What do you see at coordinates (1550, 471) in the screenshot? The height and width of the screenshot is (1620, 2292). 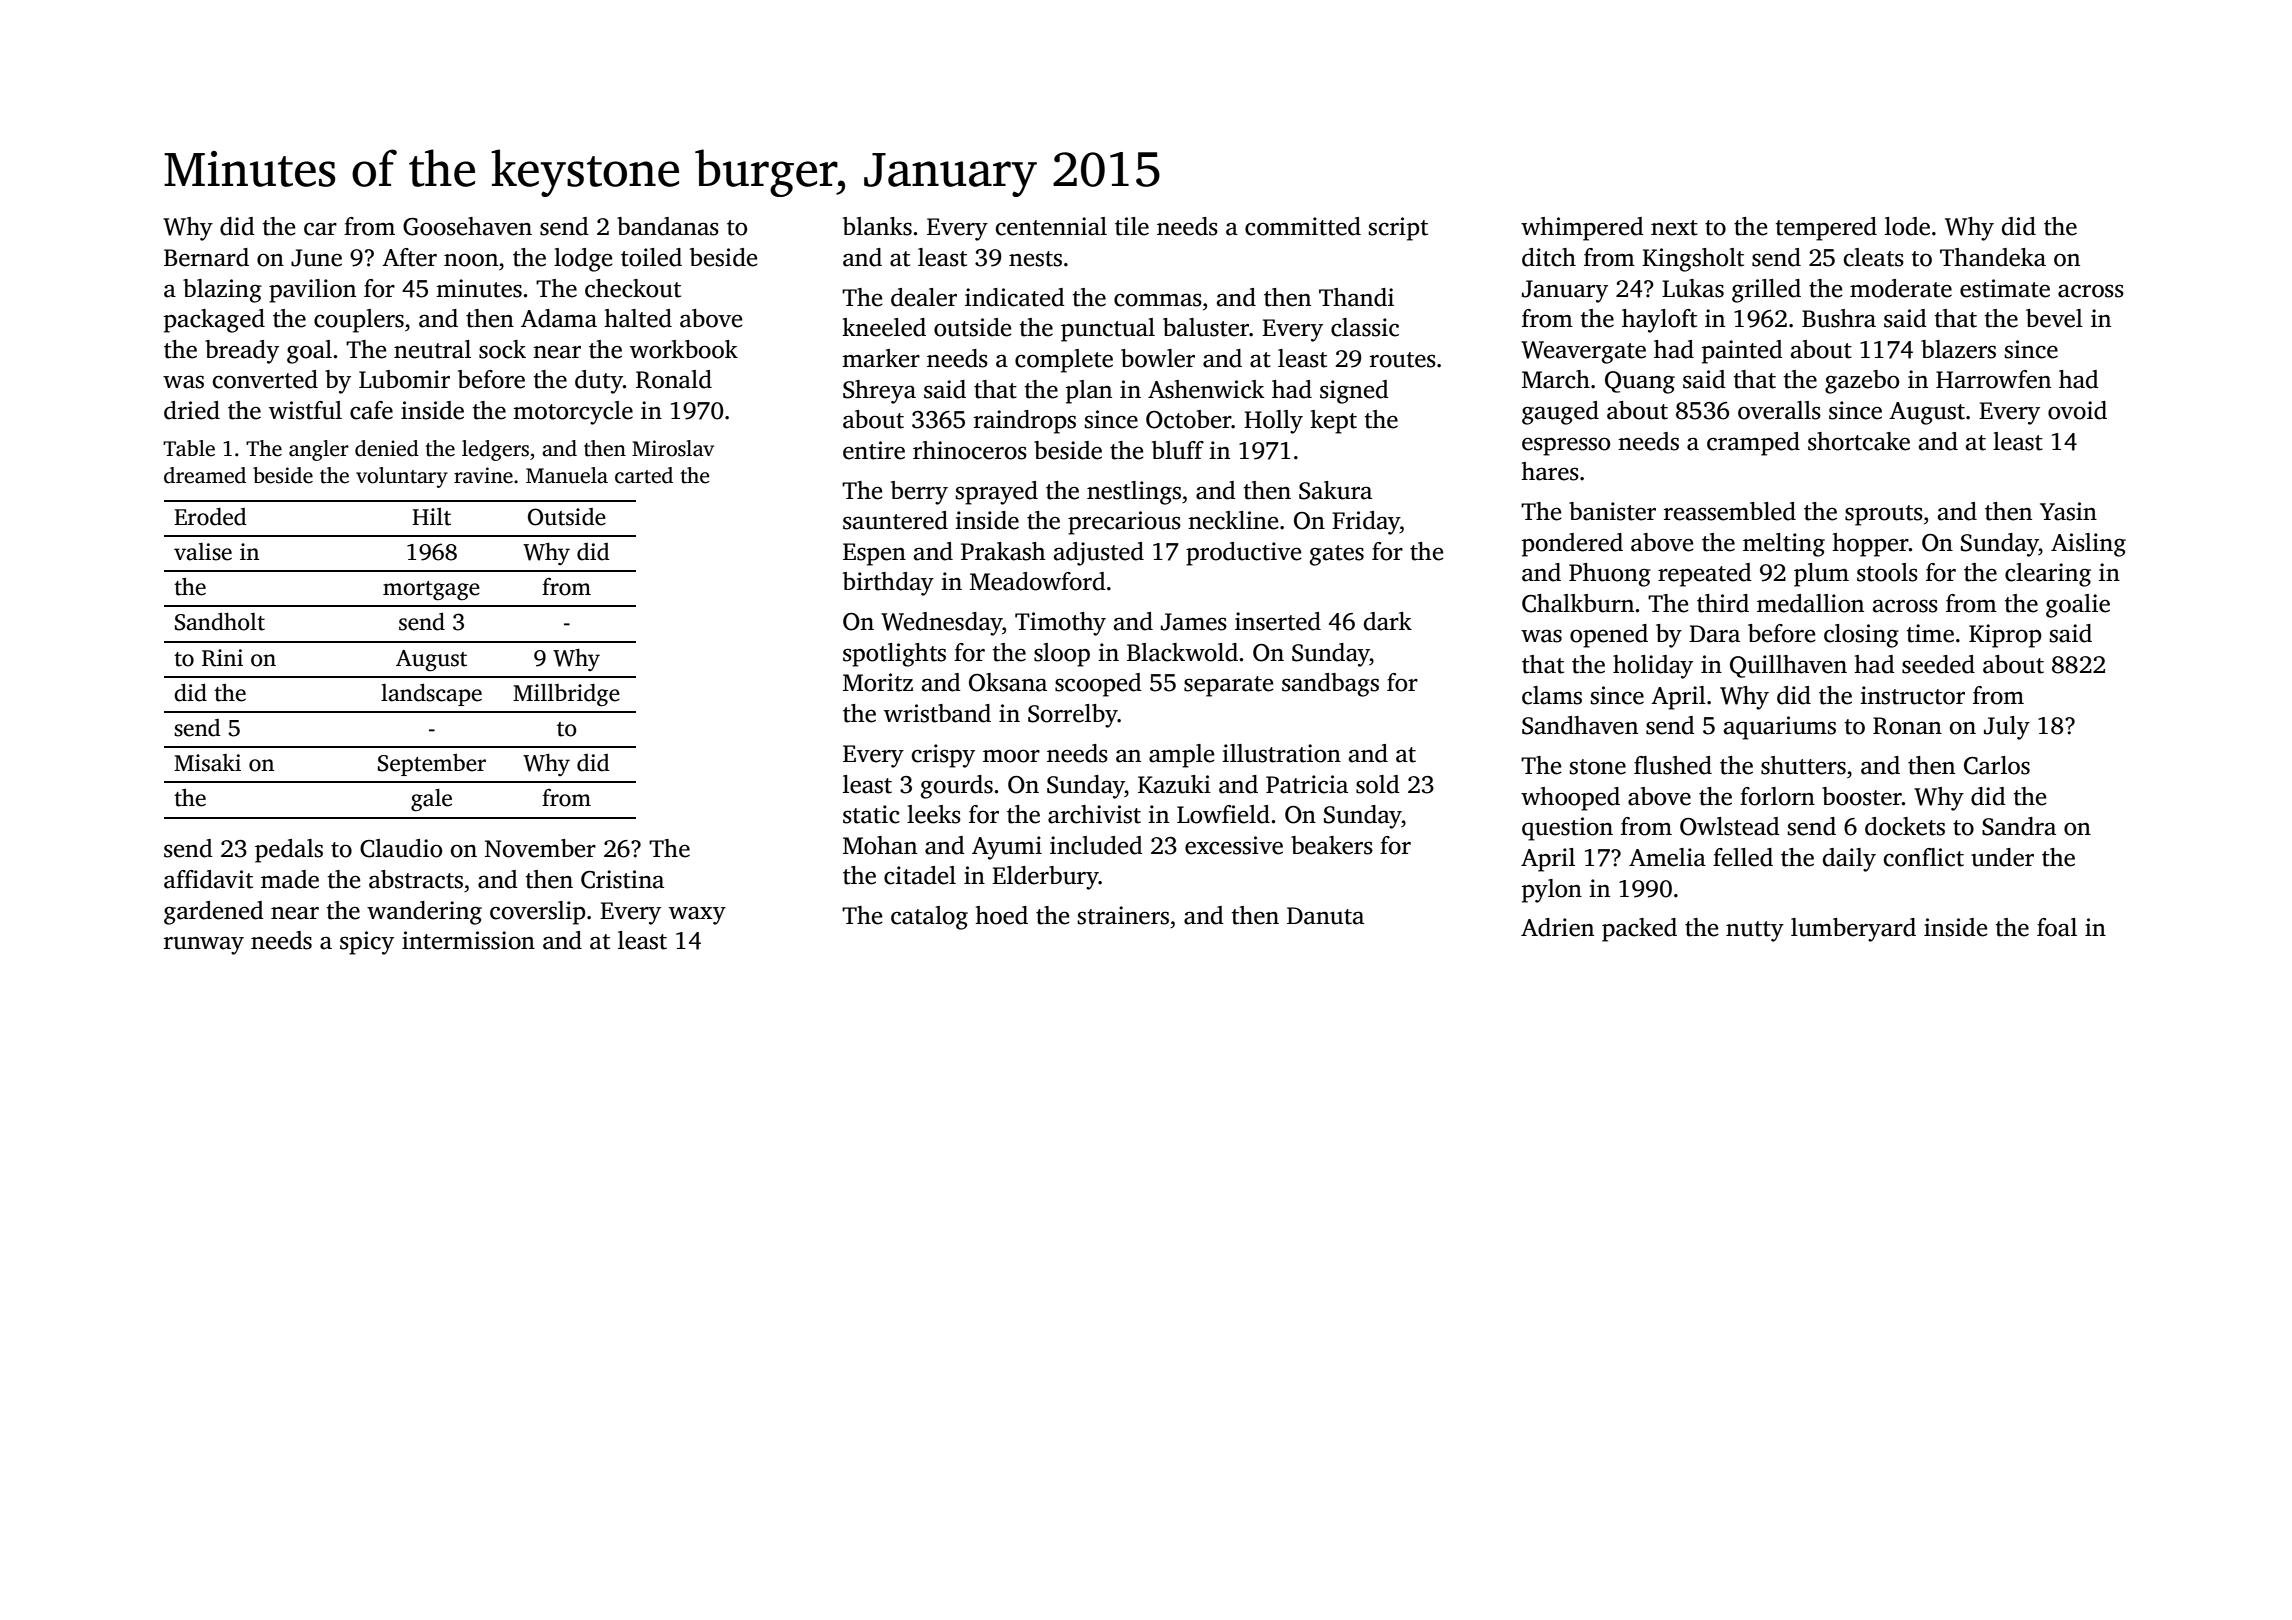 I see `hares` at bounding box center [1550, 471].
